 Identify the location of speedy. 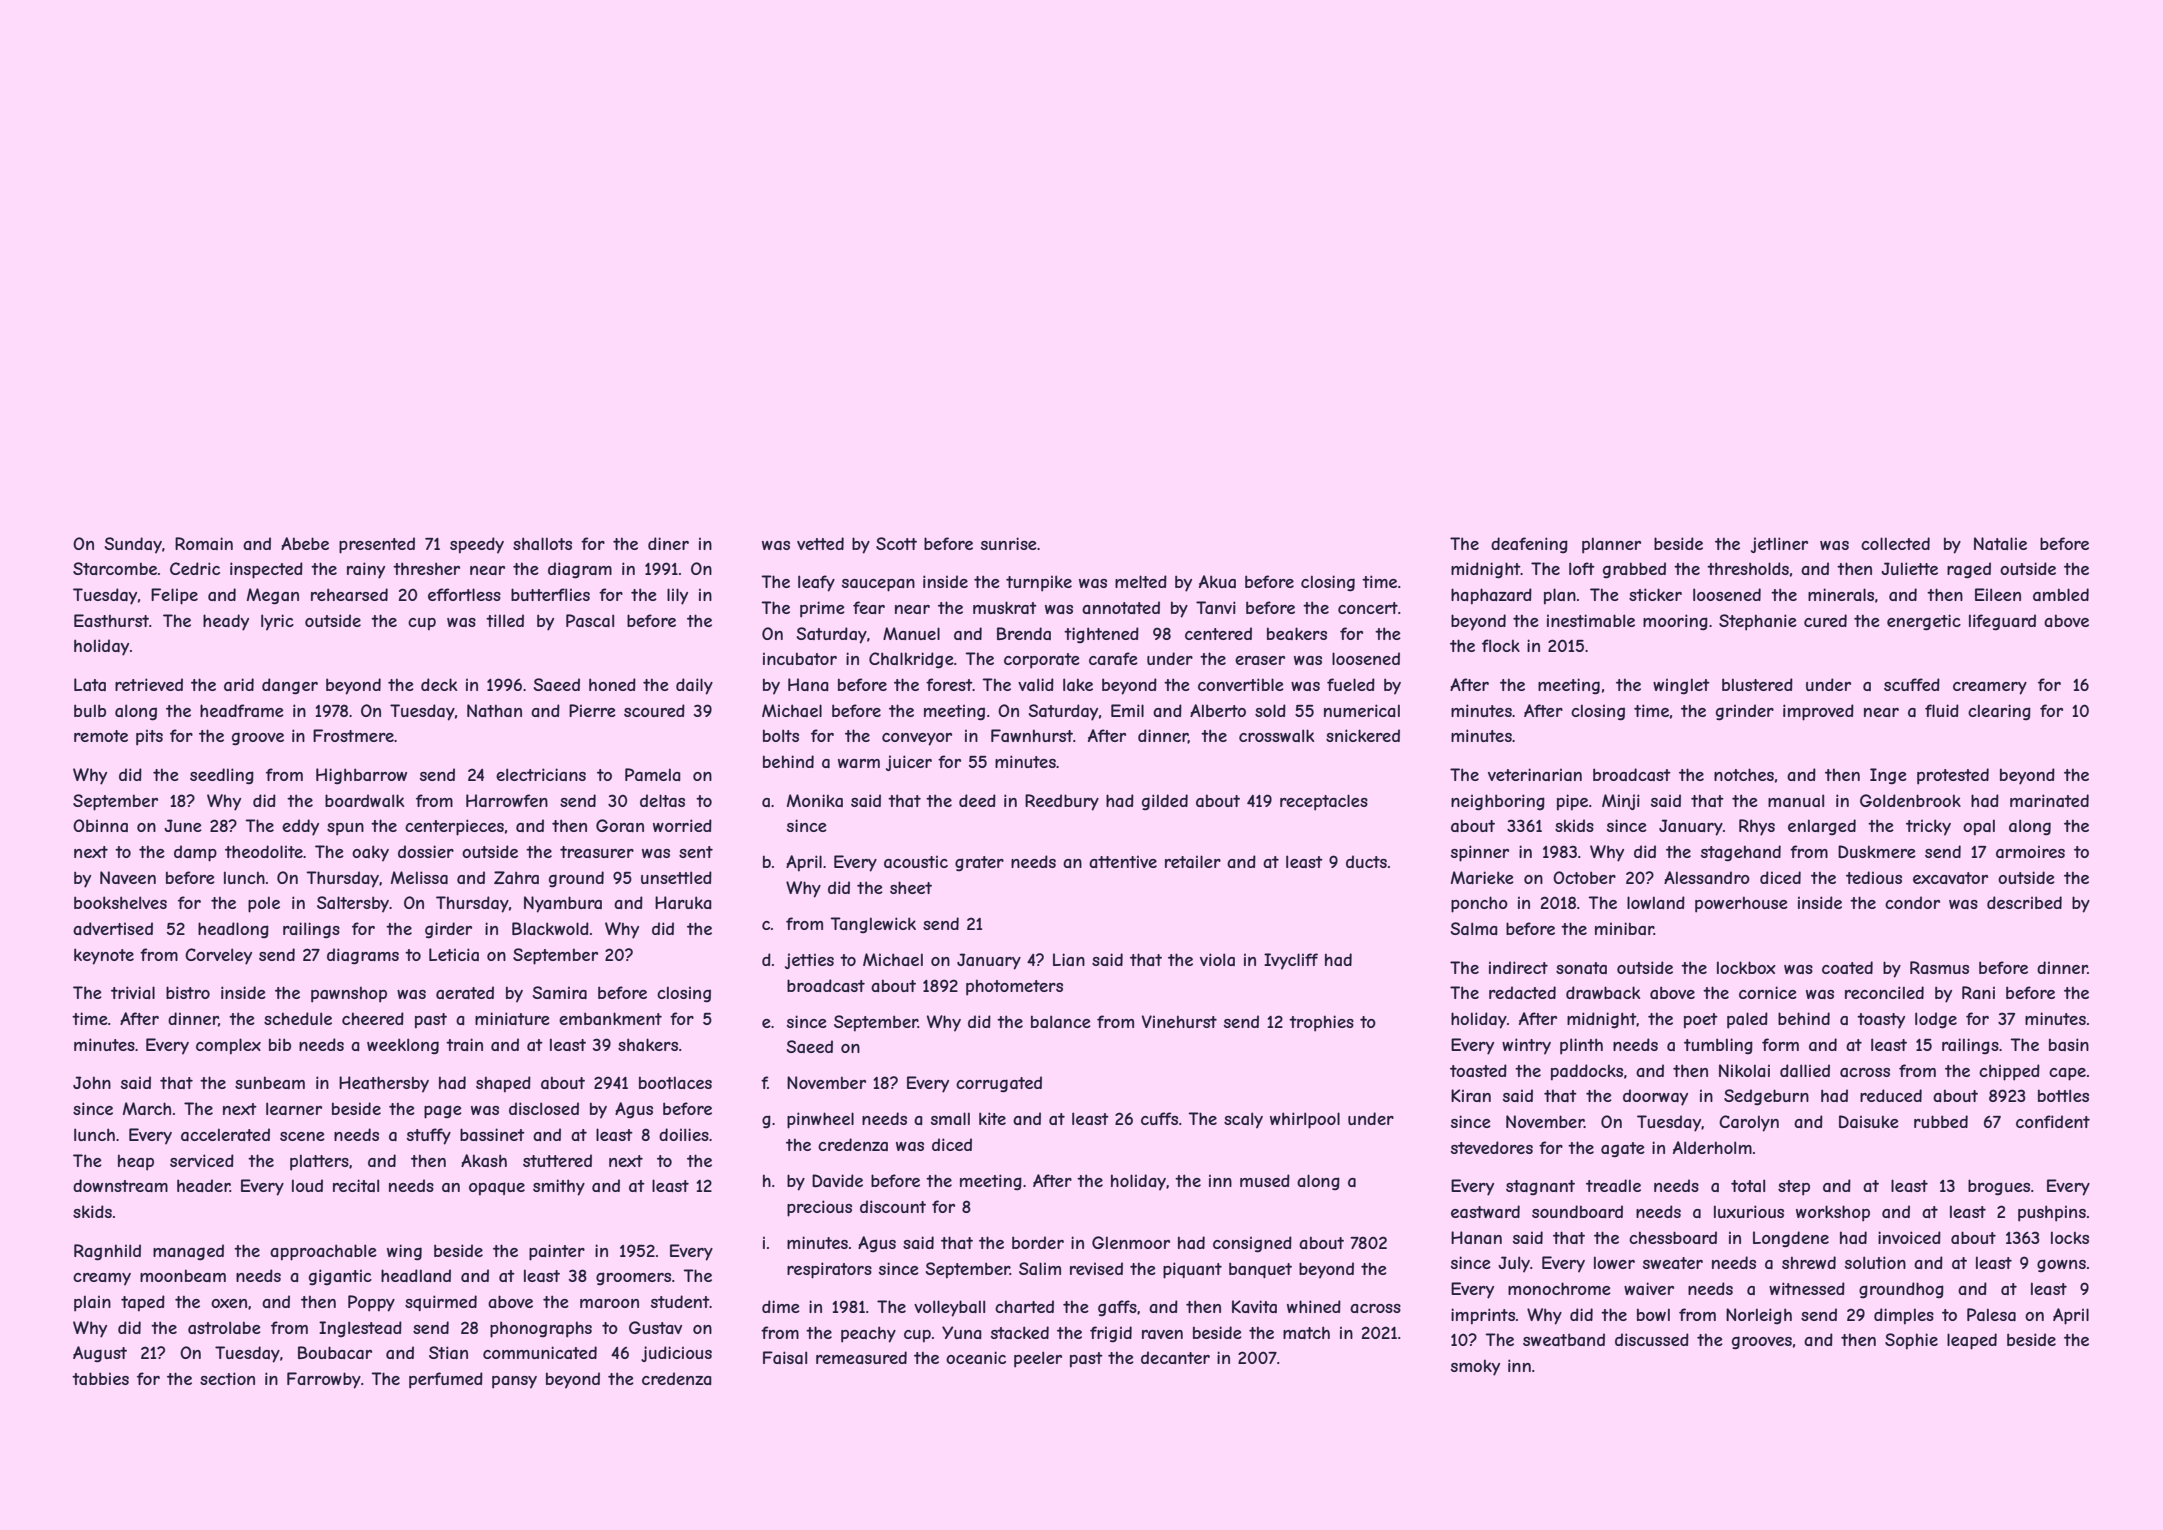
(477, 545).
